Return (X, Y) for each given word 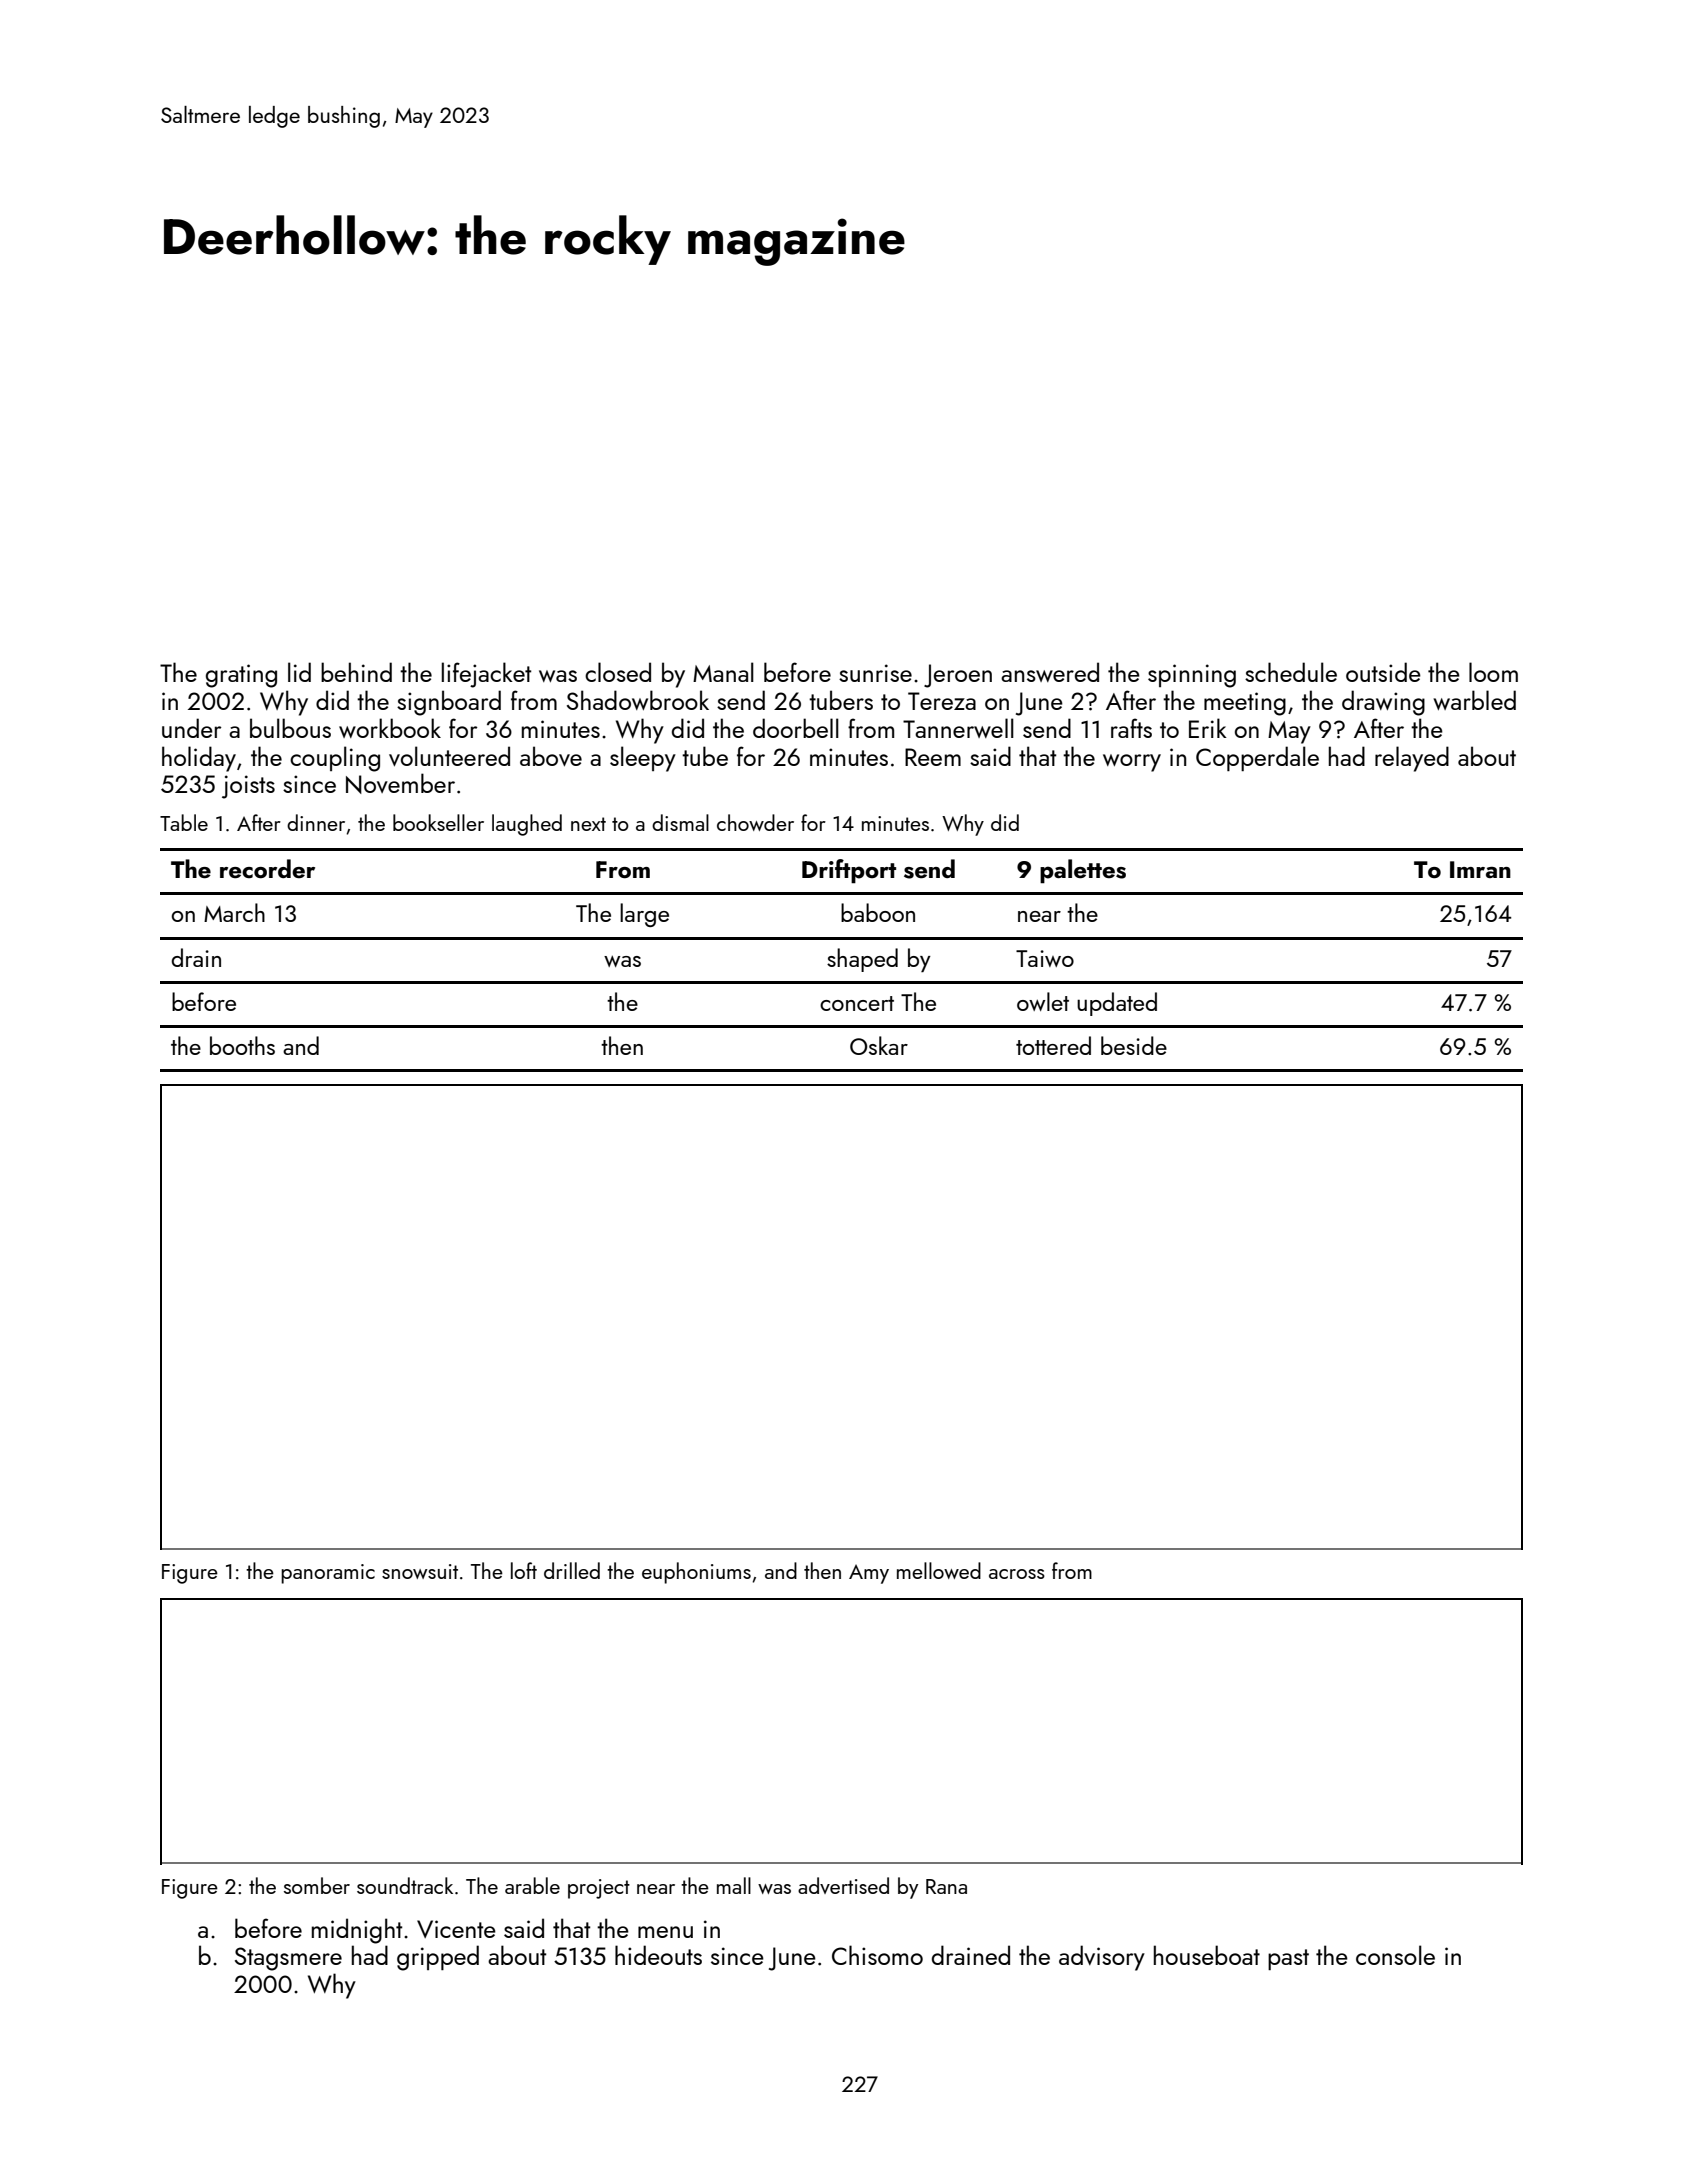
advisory (1102, 1958)
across (1017, 1574)
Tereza (942, 701)
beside (1134, 1045)
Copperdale (1257, 758)
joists (248, 787)
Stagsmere (288, 1959)
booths (242, 1045)
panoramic (328, 1574)
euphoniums (696, 1573)
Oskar (879, 1045)
